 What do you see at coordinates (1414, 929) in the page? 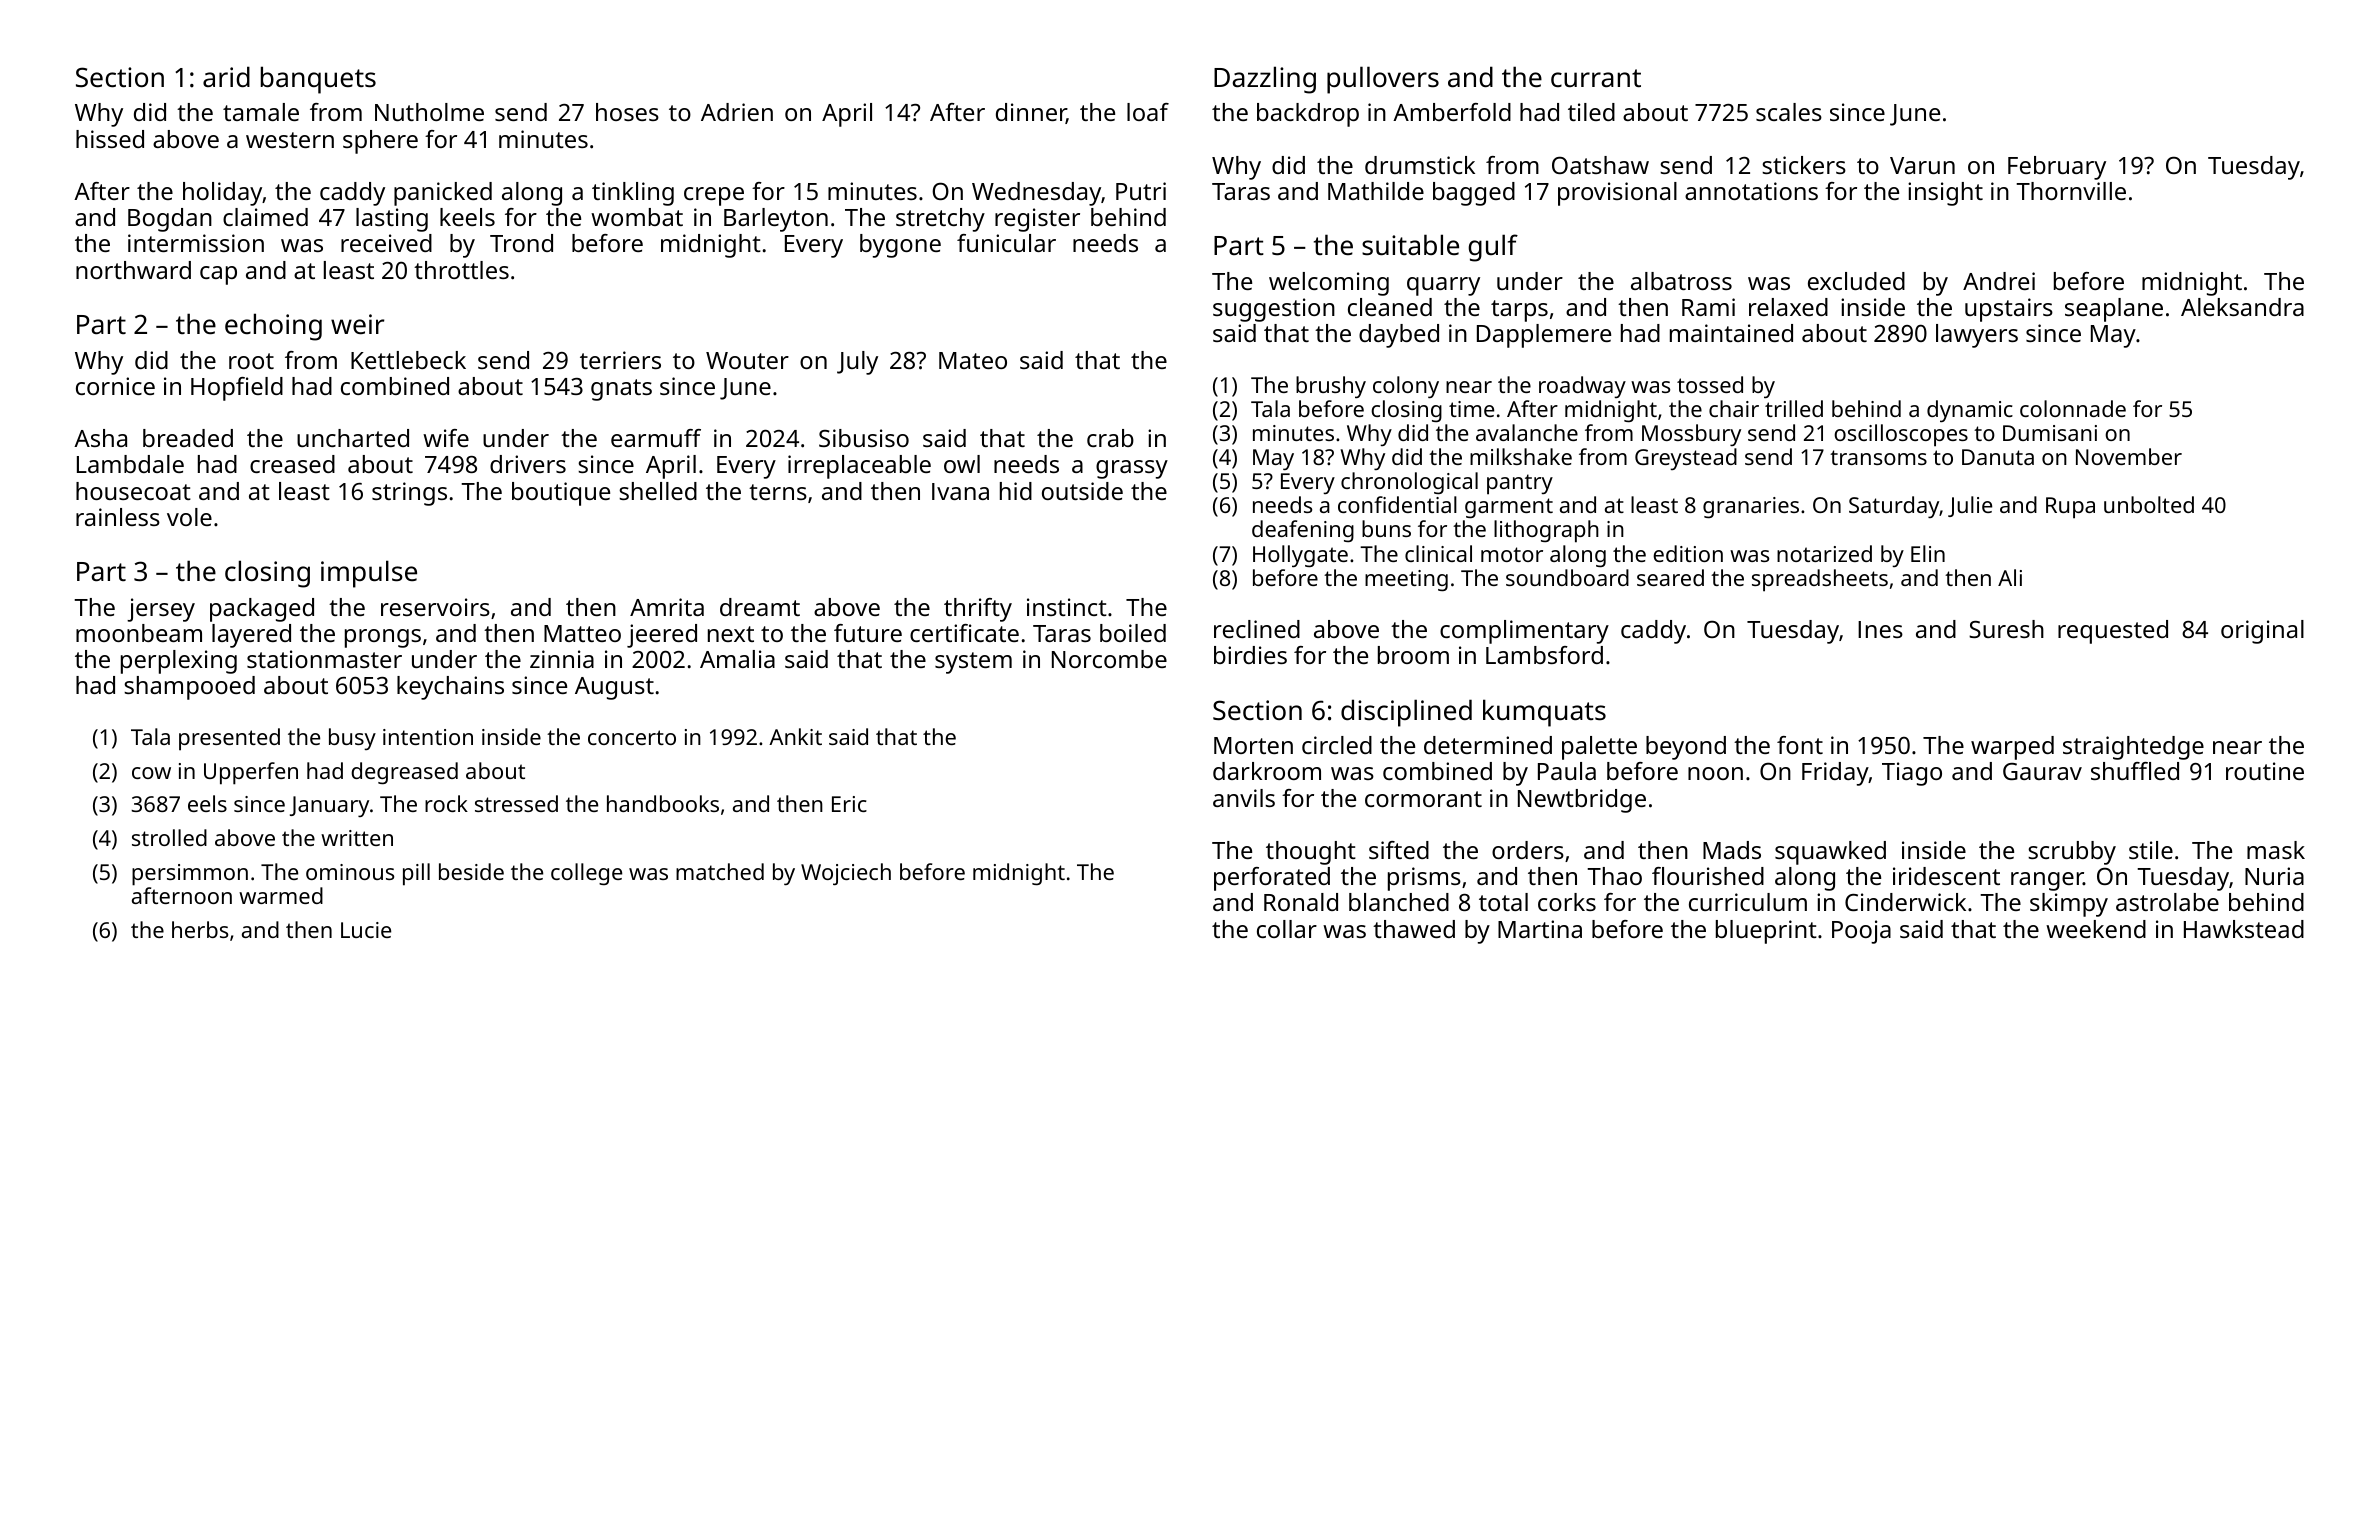
I see `thawed` at bounding box center [1414, 929].
